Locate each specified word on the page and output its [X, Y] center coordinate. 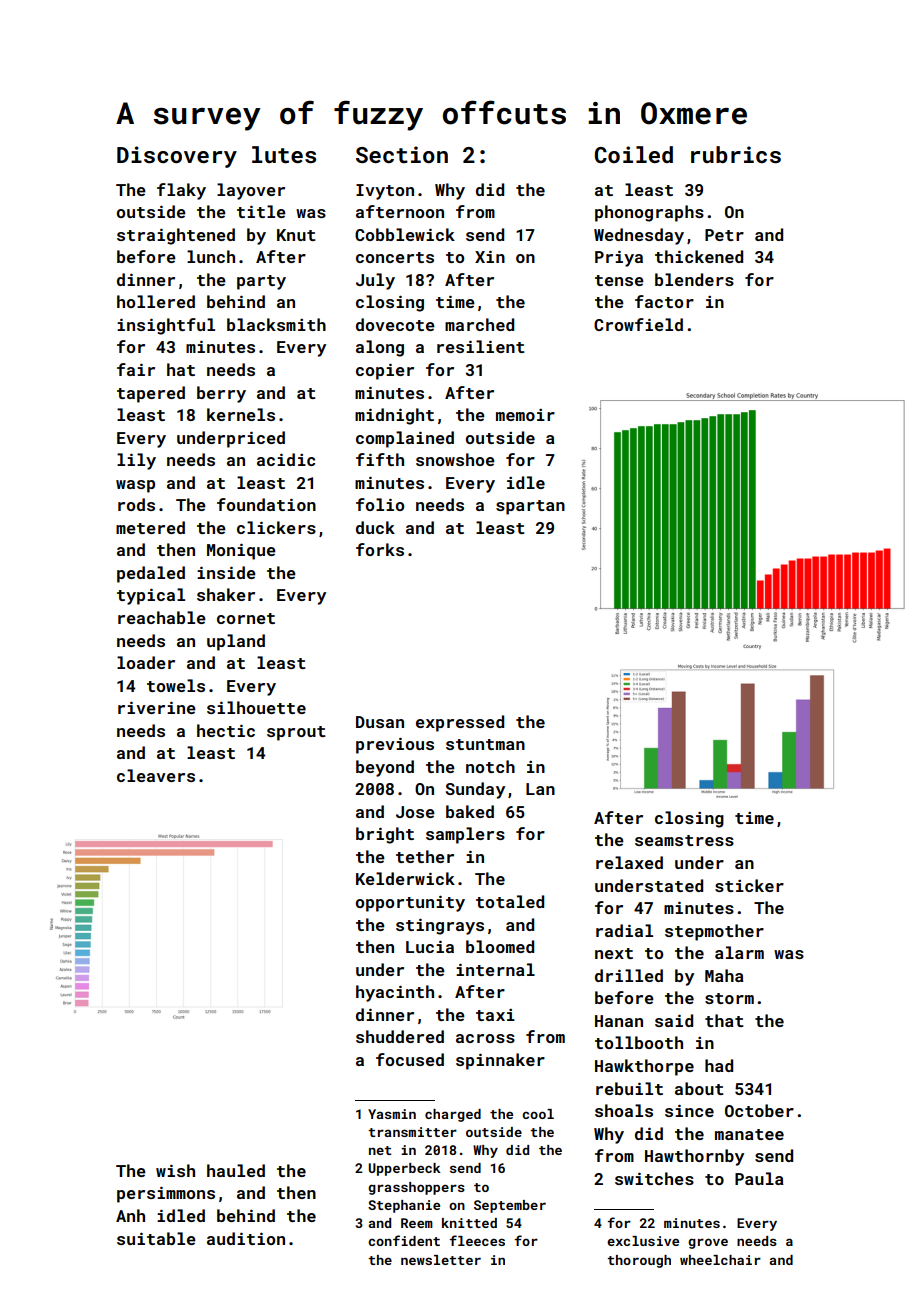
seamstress [684, 840]
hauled [236, 1170]
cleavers [156, 775]
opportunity [410, 903]
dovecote [395, 324]
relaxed [629, 862]
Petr [724, 235]
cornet [246, 618]
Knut [296, 235]
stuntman [485, 744]
